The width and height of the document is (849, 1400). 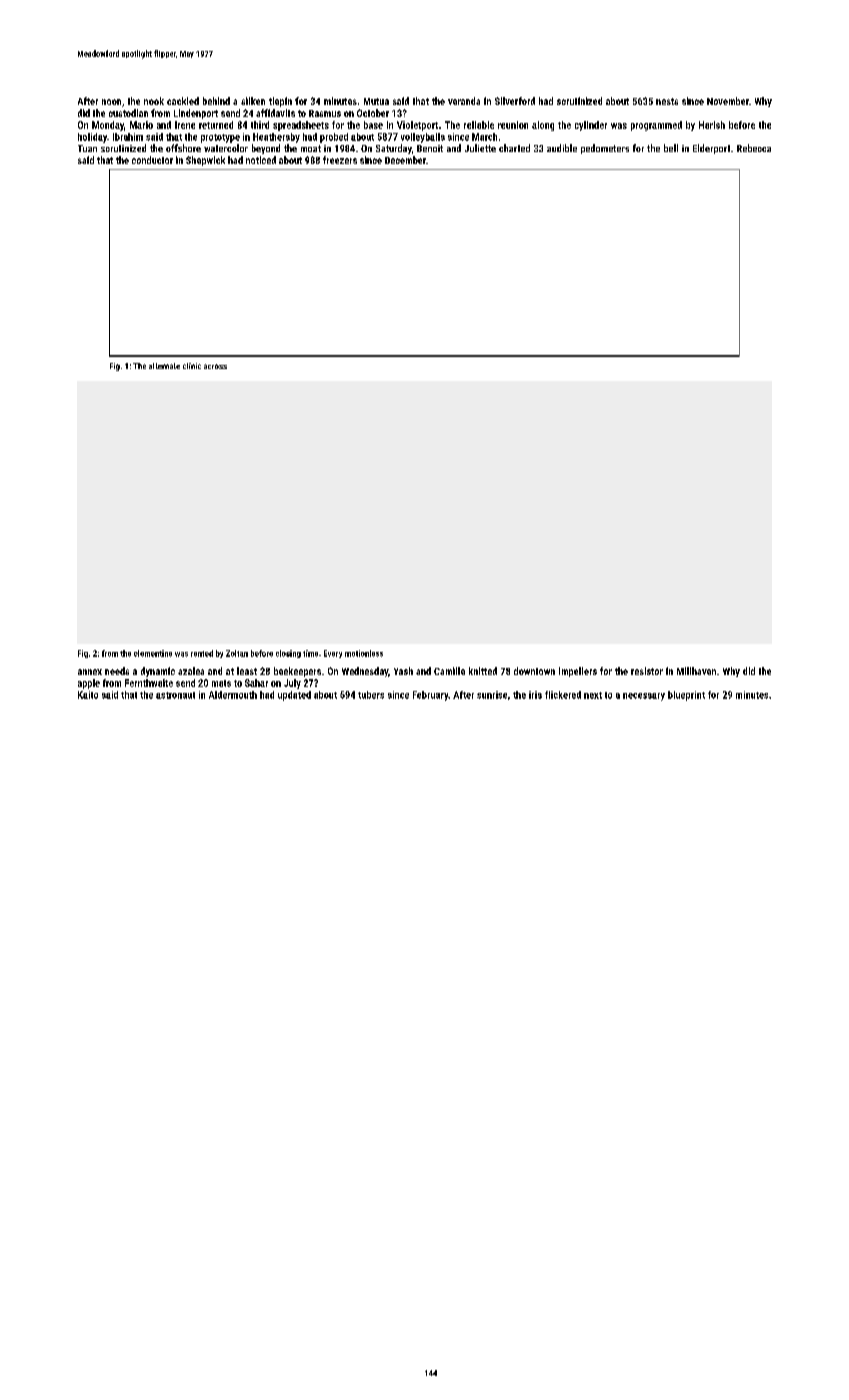 What do you see at coordinates (671, 148) in the document?
I see `bell` at bounding box center [671, 148].
